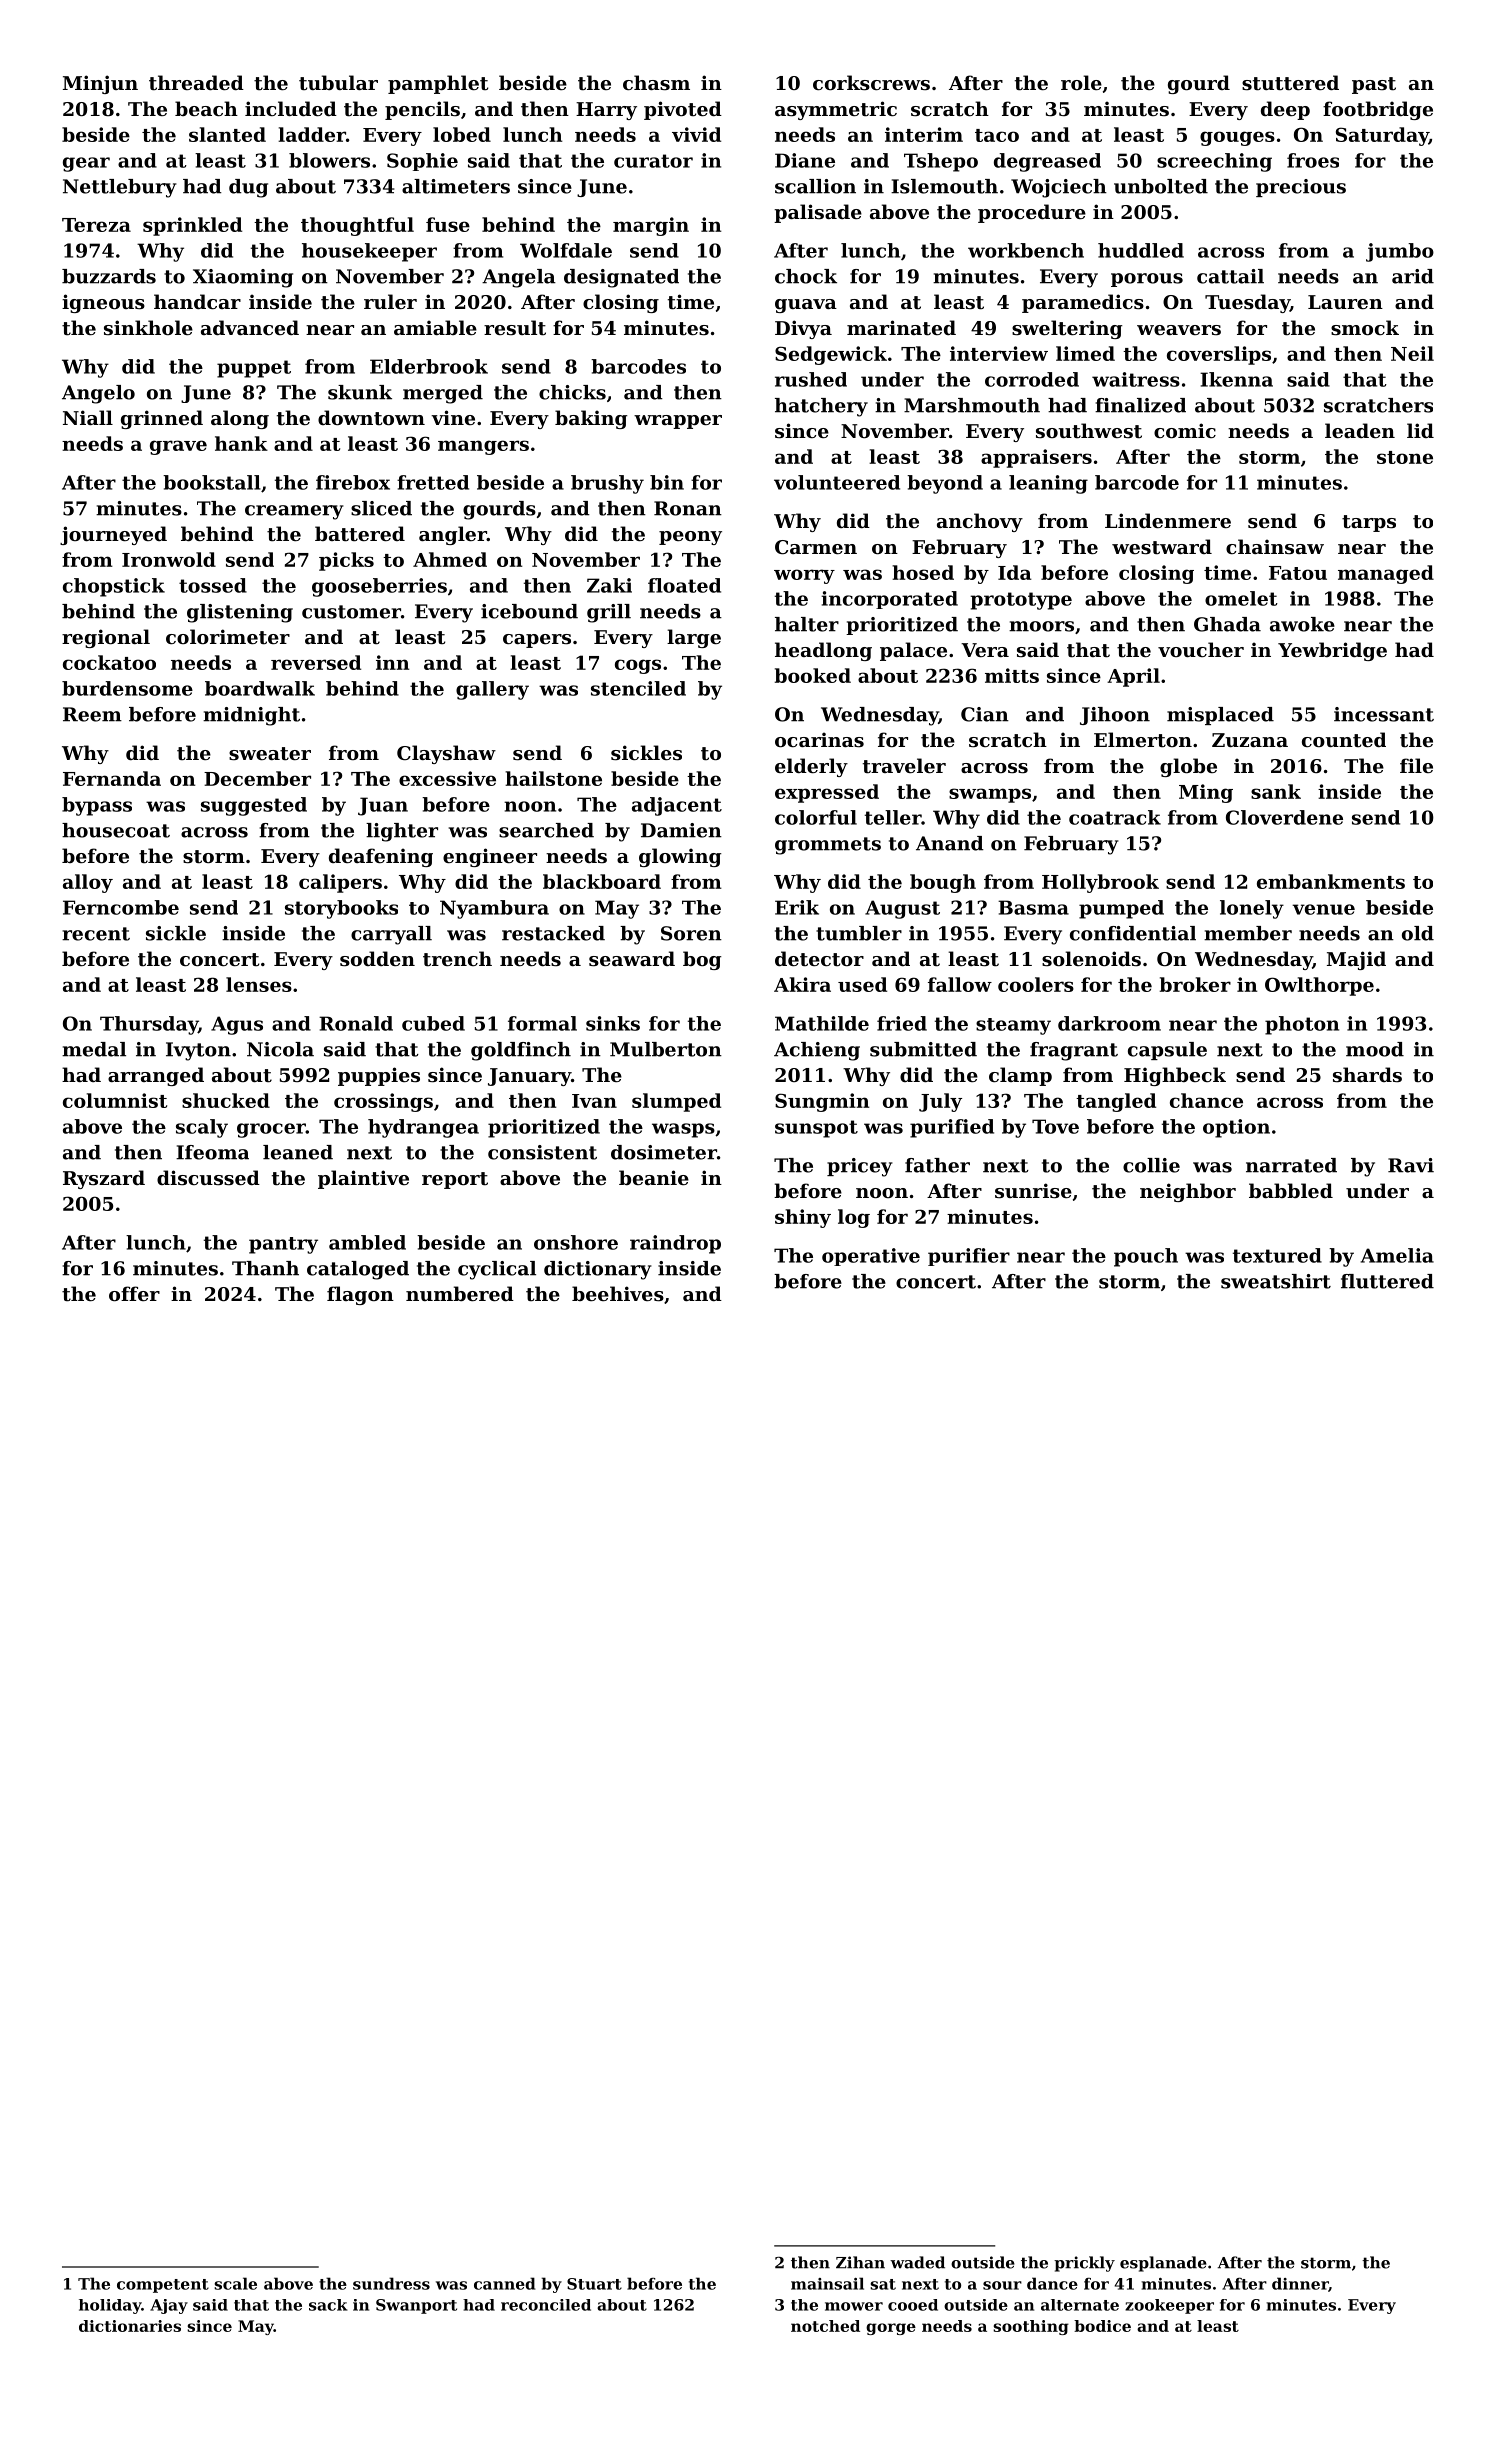 The height and width of the screenshot is (2464, 1496). I want to click on counted, so click(1344, 739).
